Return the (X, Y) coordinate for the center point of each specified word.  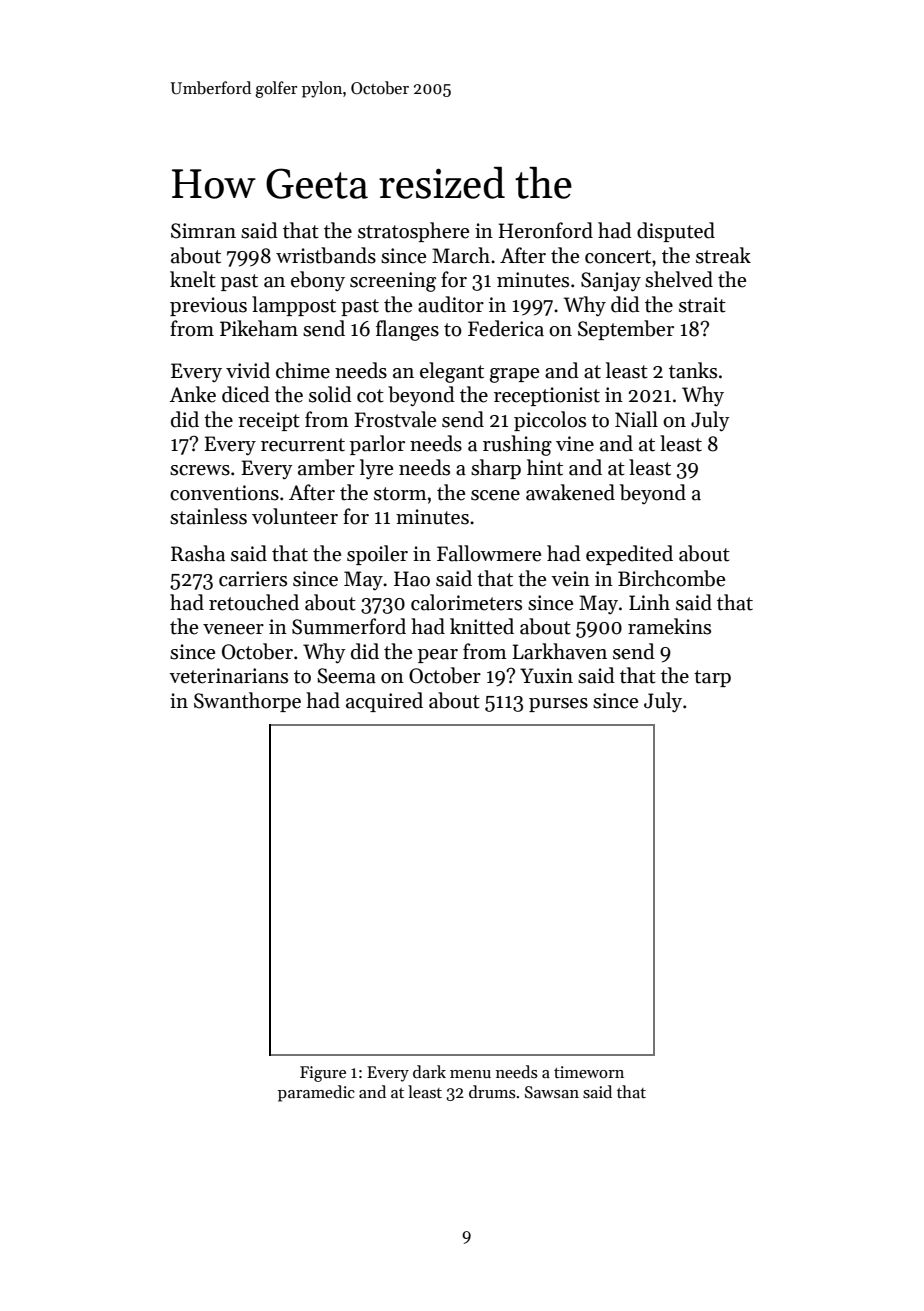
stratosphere (413, 232)
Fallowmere (489, 553)
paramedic (316, 1093)
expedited (629, 555)
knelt (193, 279)
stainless (208, 516)
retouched (254, 602)
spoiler (377, 555)
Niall (636, 419)
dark (429, 1071)
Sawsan (552, 1092)
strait (702, 305)
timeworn (589, 1072)
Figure (323, 1074)
